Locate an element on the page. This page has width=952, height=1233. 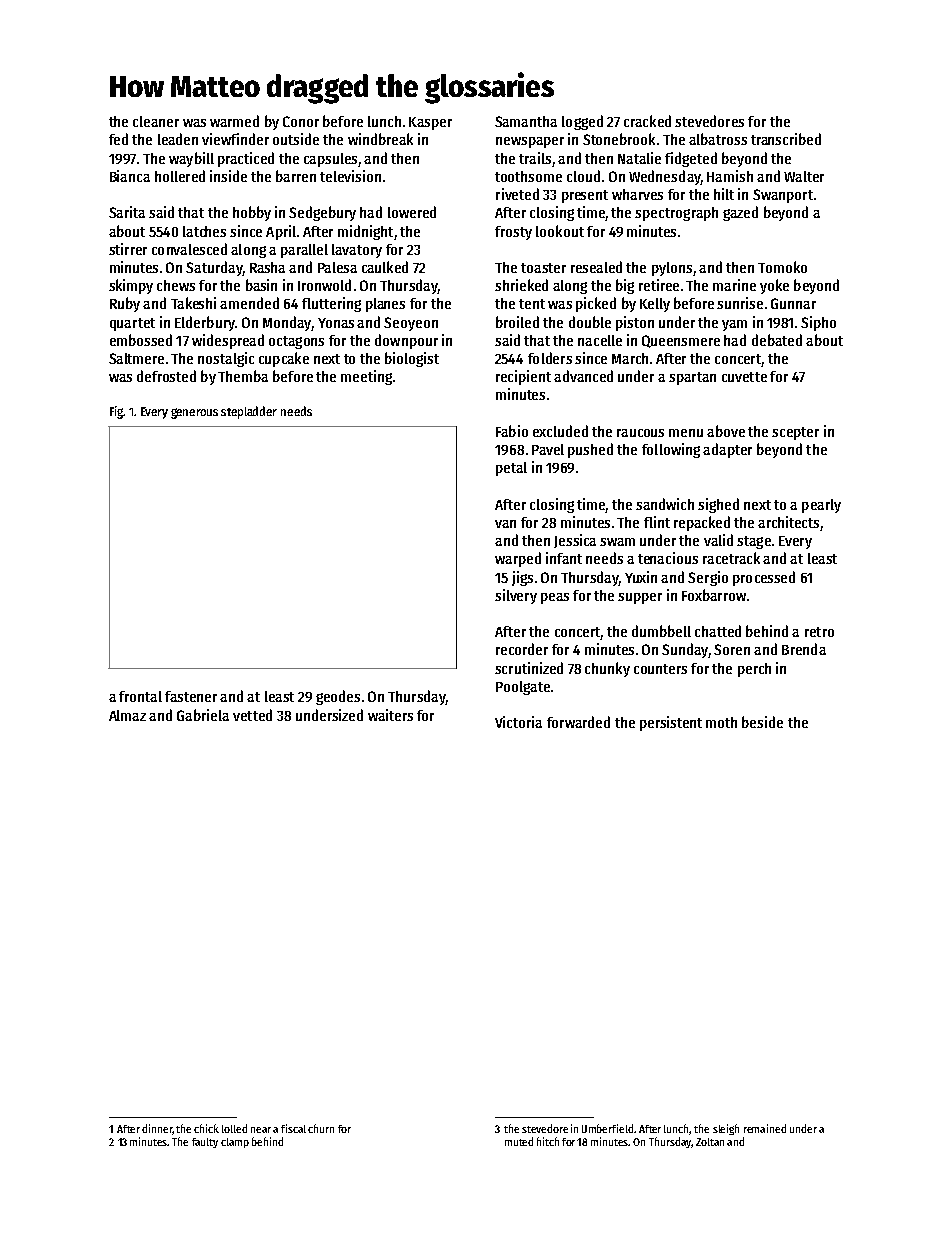
defrosted is located at coordinates (166, 376).
